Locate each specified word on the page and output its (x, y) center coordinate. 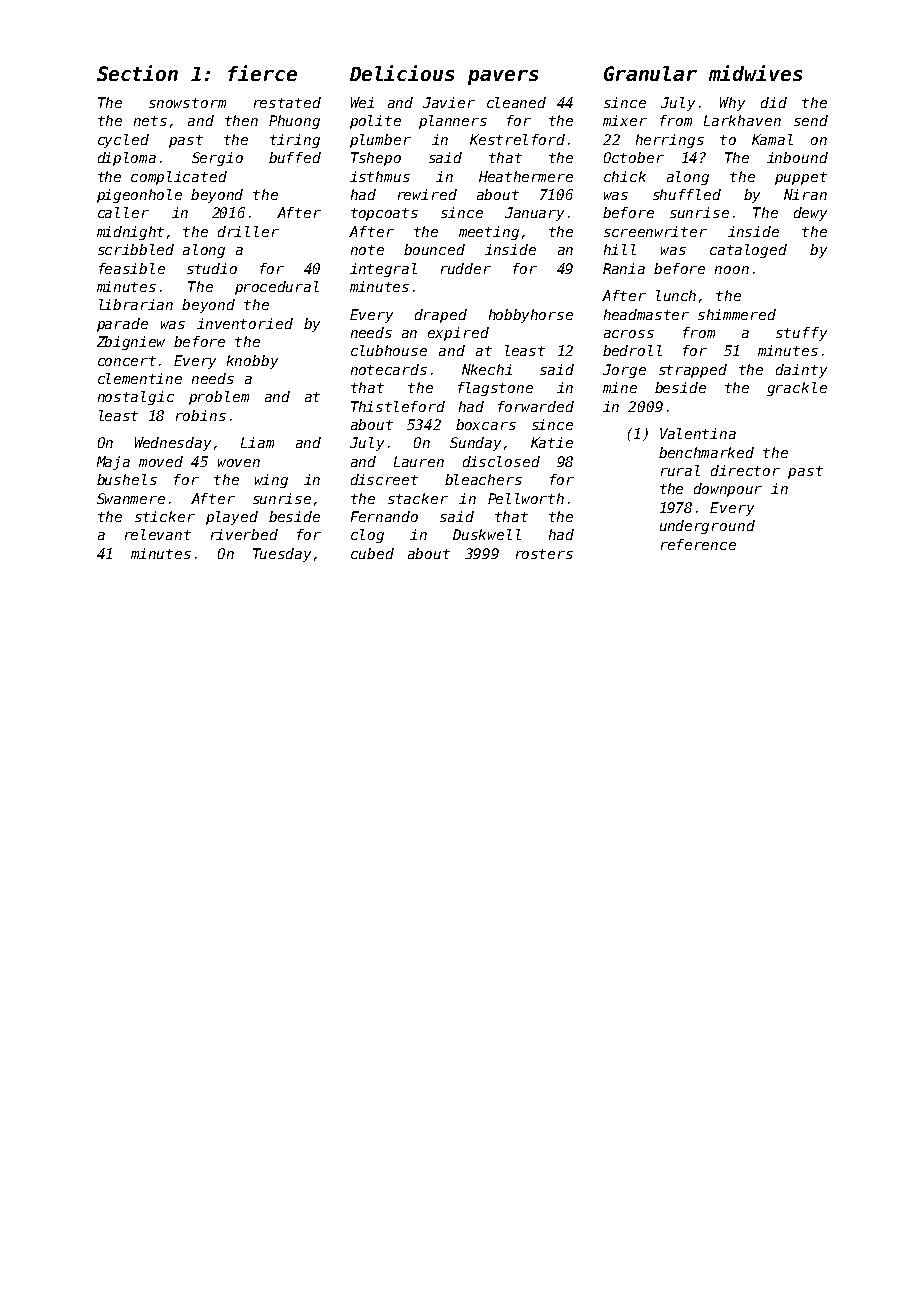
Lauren (419, 461)
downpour (728, 490)
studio (212, 268)
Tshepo (376, 159)
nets (150, 121)
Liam (257, 442)
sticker (165, 516)
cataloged (748, 251)
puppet (801, 178)
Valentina (698, 433)
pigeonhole (139, 196)
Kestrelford (517, 139)
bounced (434, 249)
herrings (670, 141)
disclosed (501, 461)
